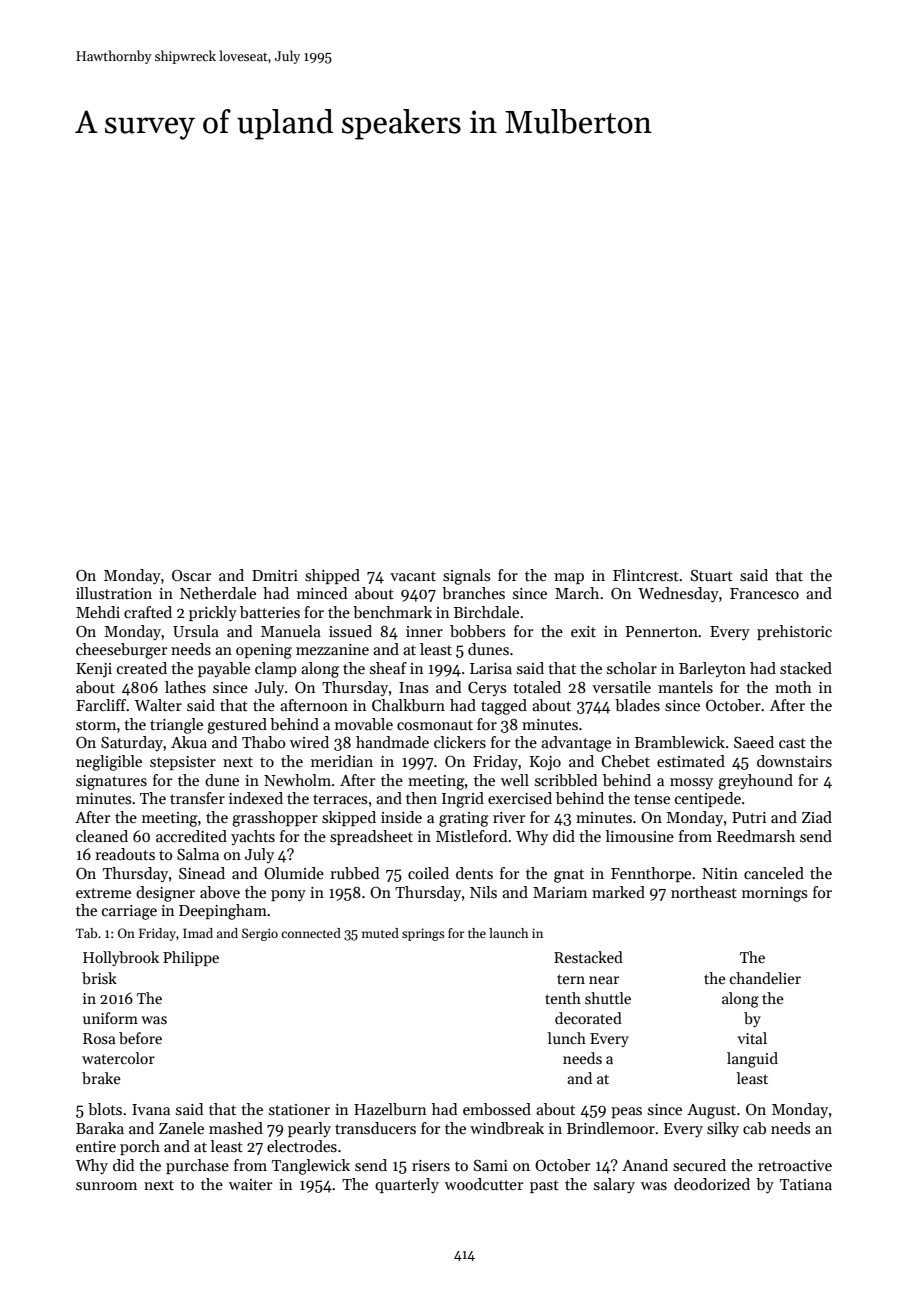 The image size is (908, 1316). Describe the element at coordinates (537, 687) in the screenshot. I see `totaled` at that location.
